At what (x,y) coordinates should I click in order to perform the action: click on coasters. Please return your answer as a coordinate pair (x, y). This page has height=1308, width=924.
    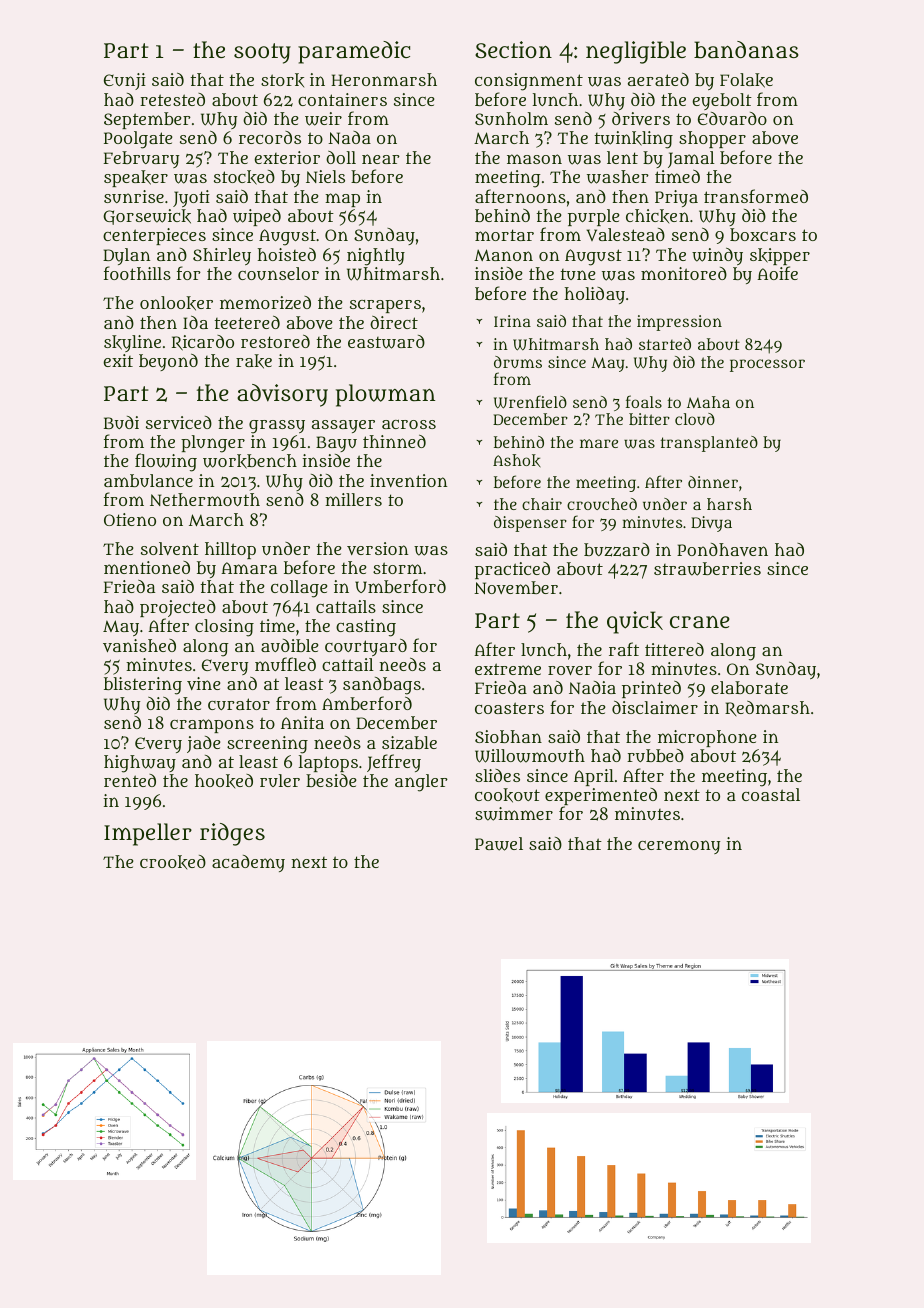
    Looking at the image, I should click on (509, 708).
